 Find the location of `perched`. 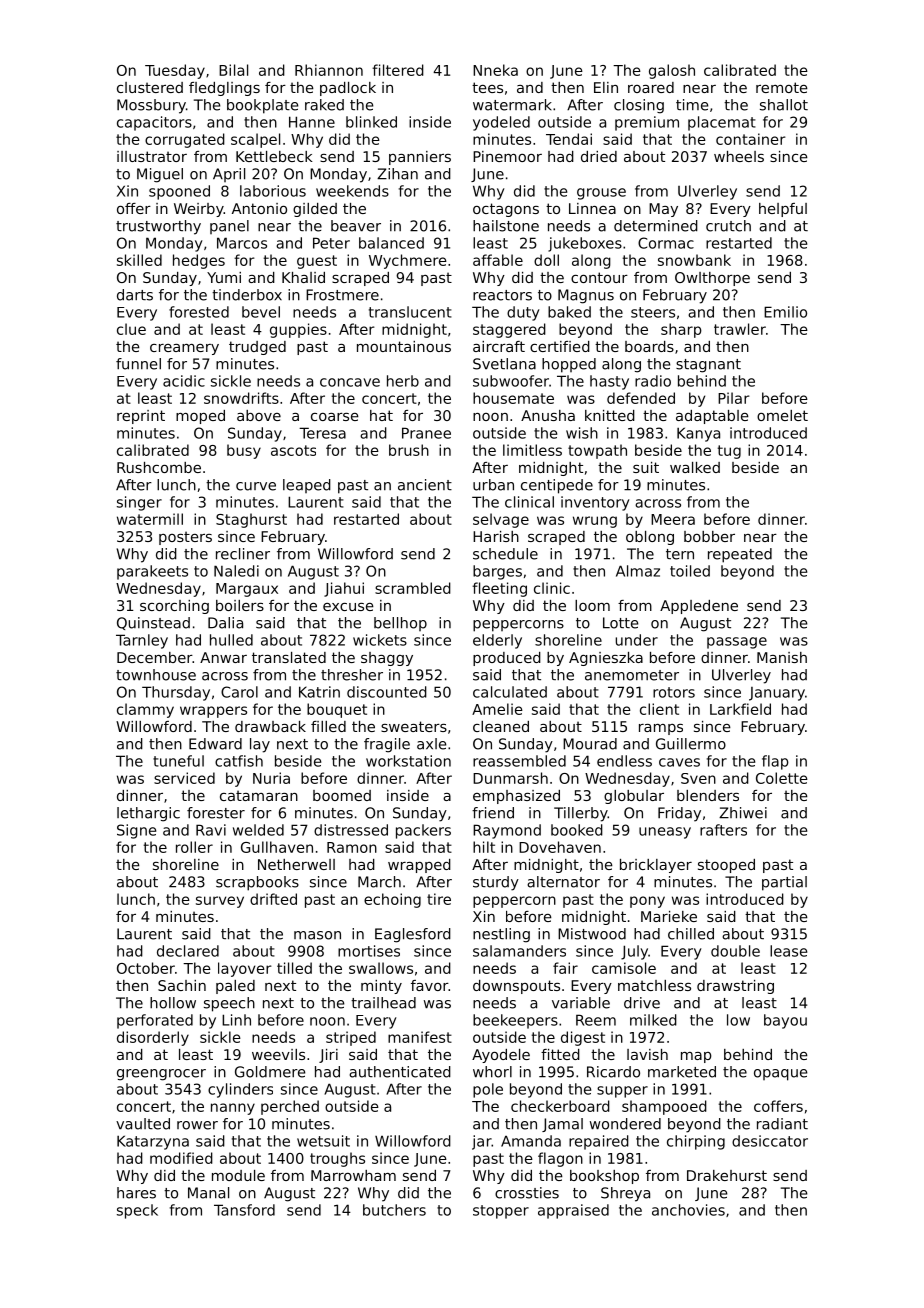

perched is located at coordinates (290, 1107).
